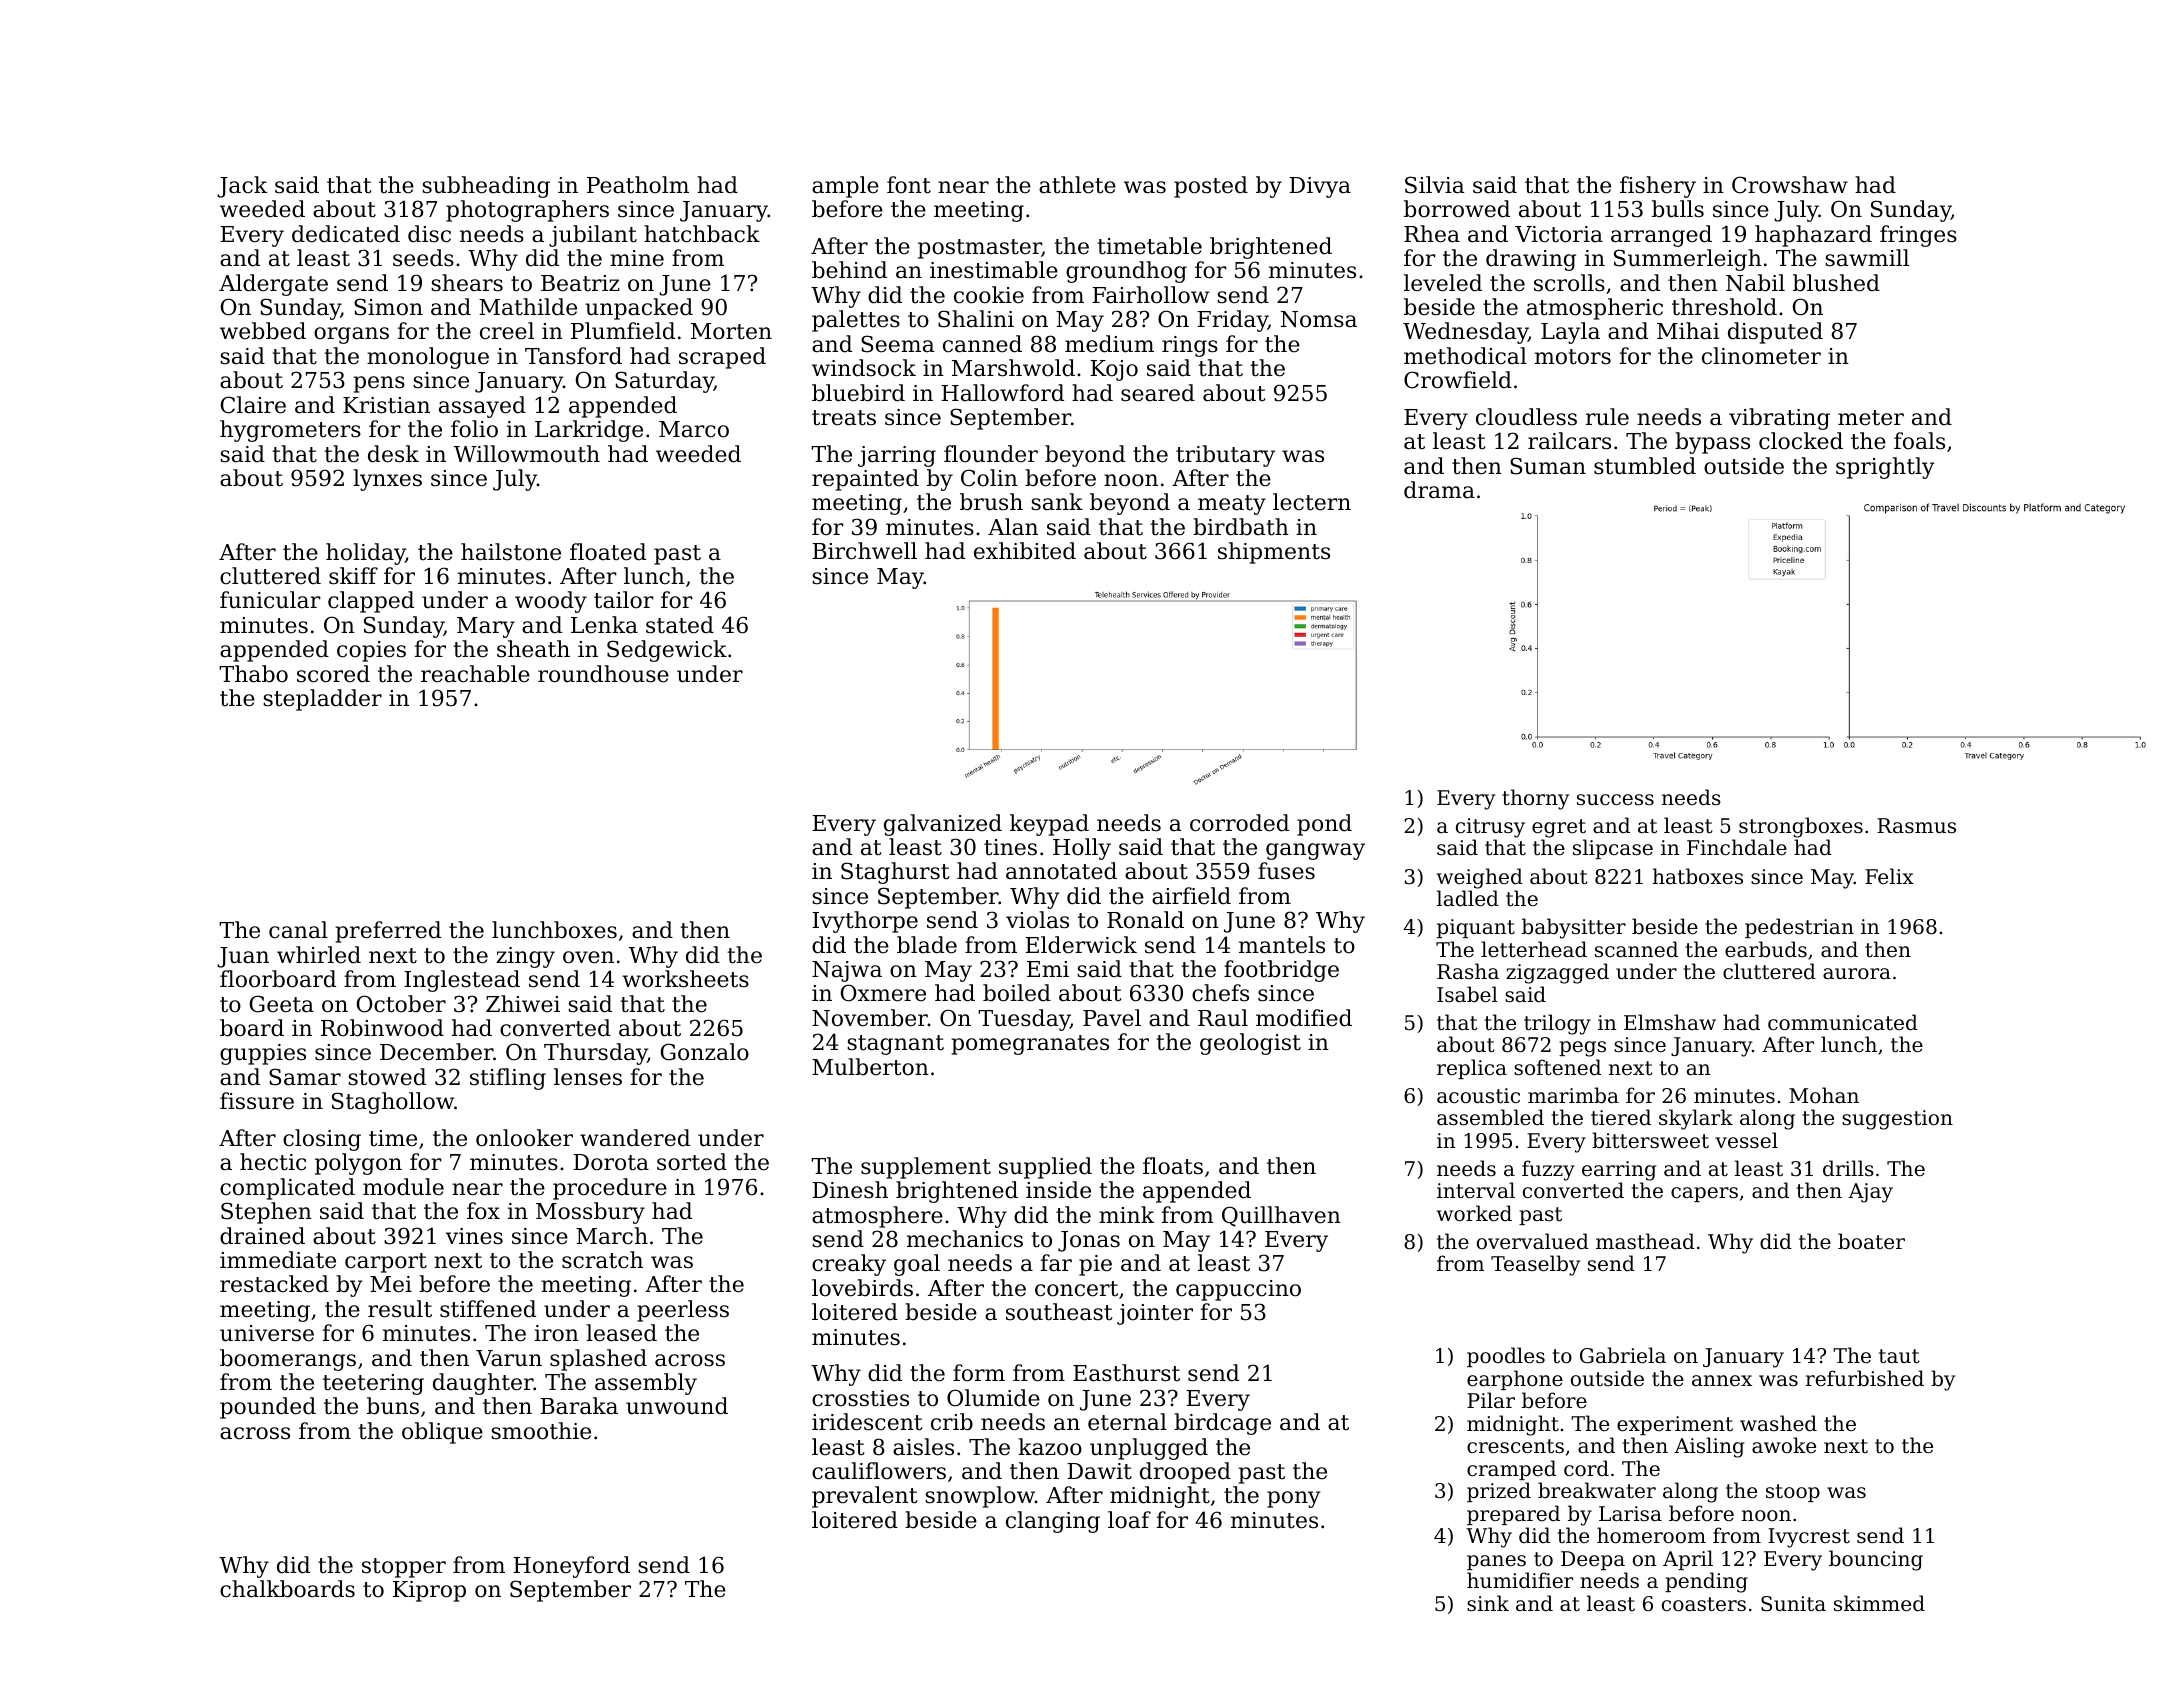  What do you see at coordinates (1879, 1603) in the screenshot?
I see `skimmed` at bounding box center [1879, 1603].
